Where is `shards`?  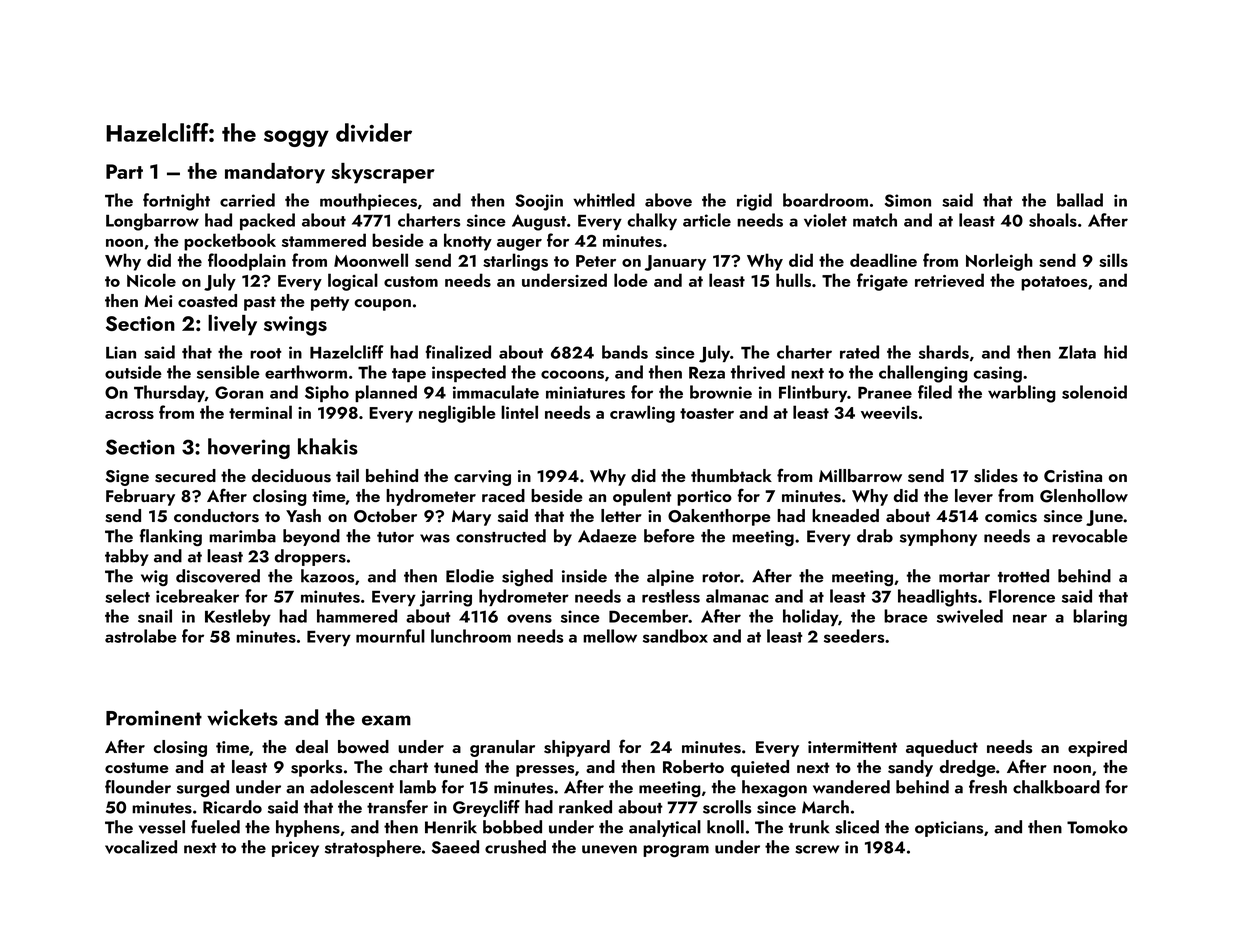 shards is located at coordinates (944, 352).
